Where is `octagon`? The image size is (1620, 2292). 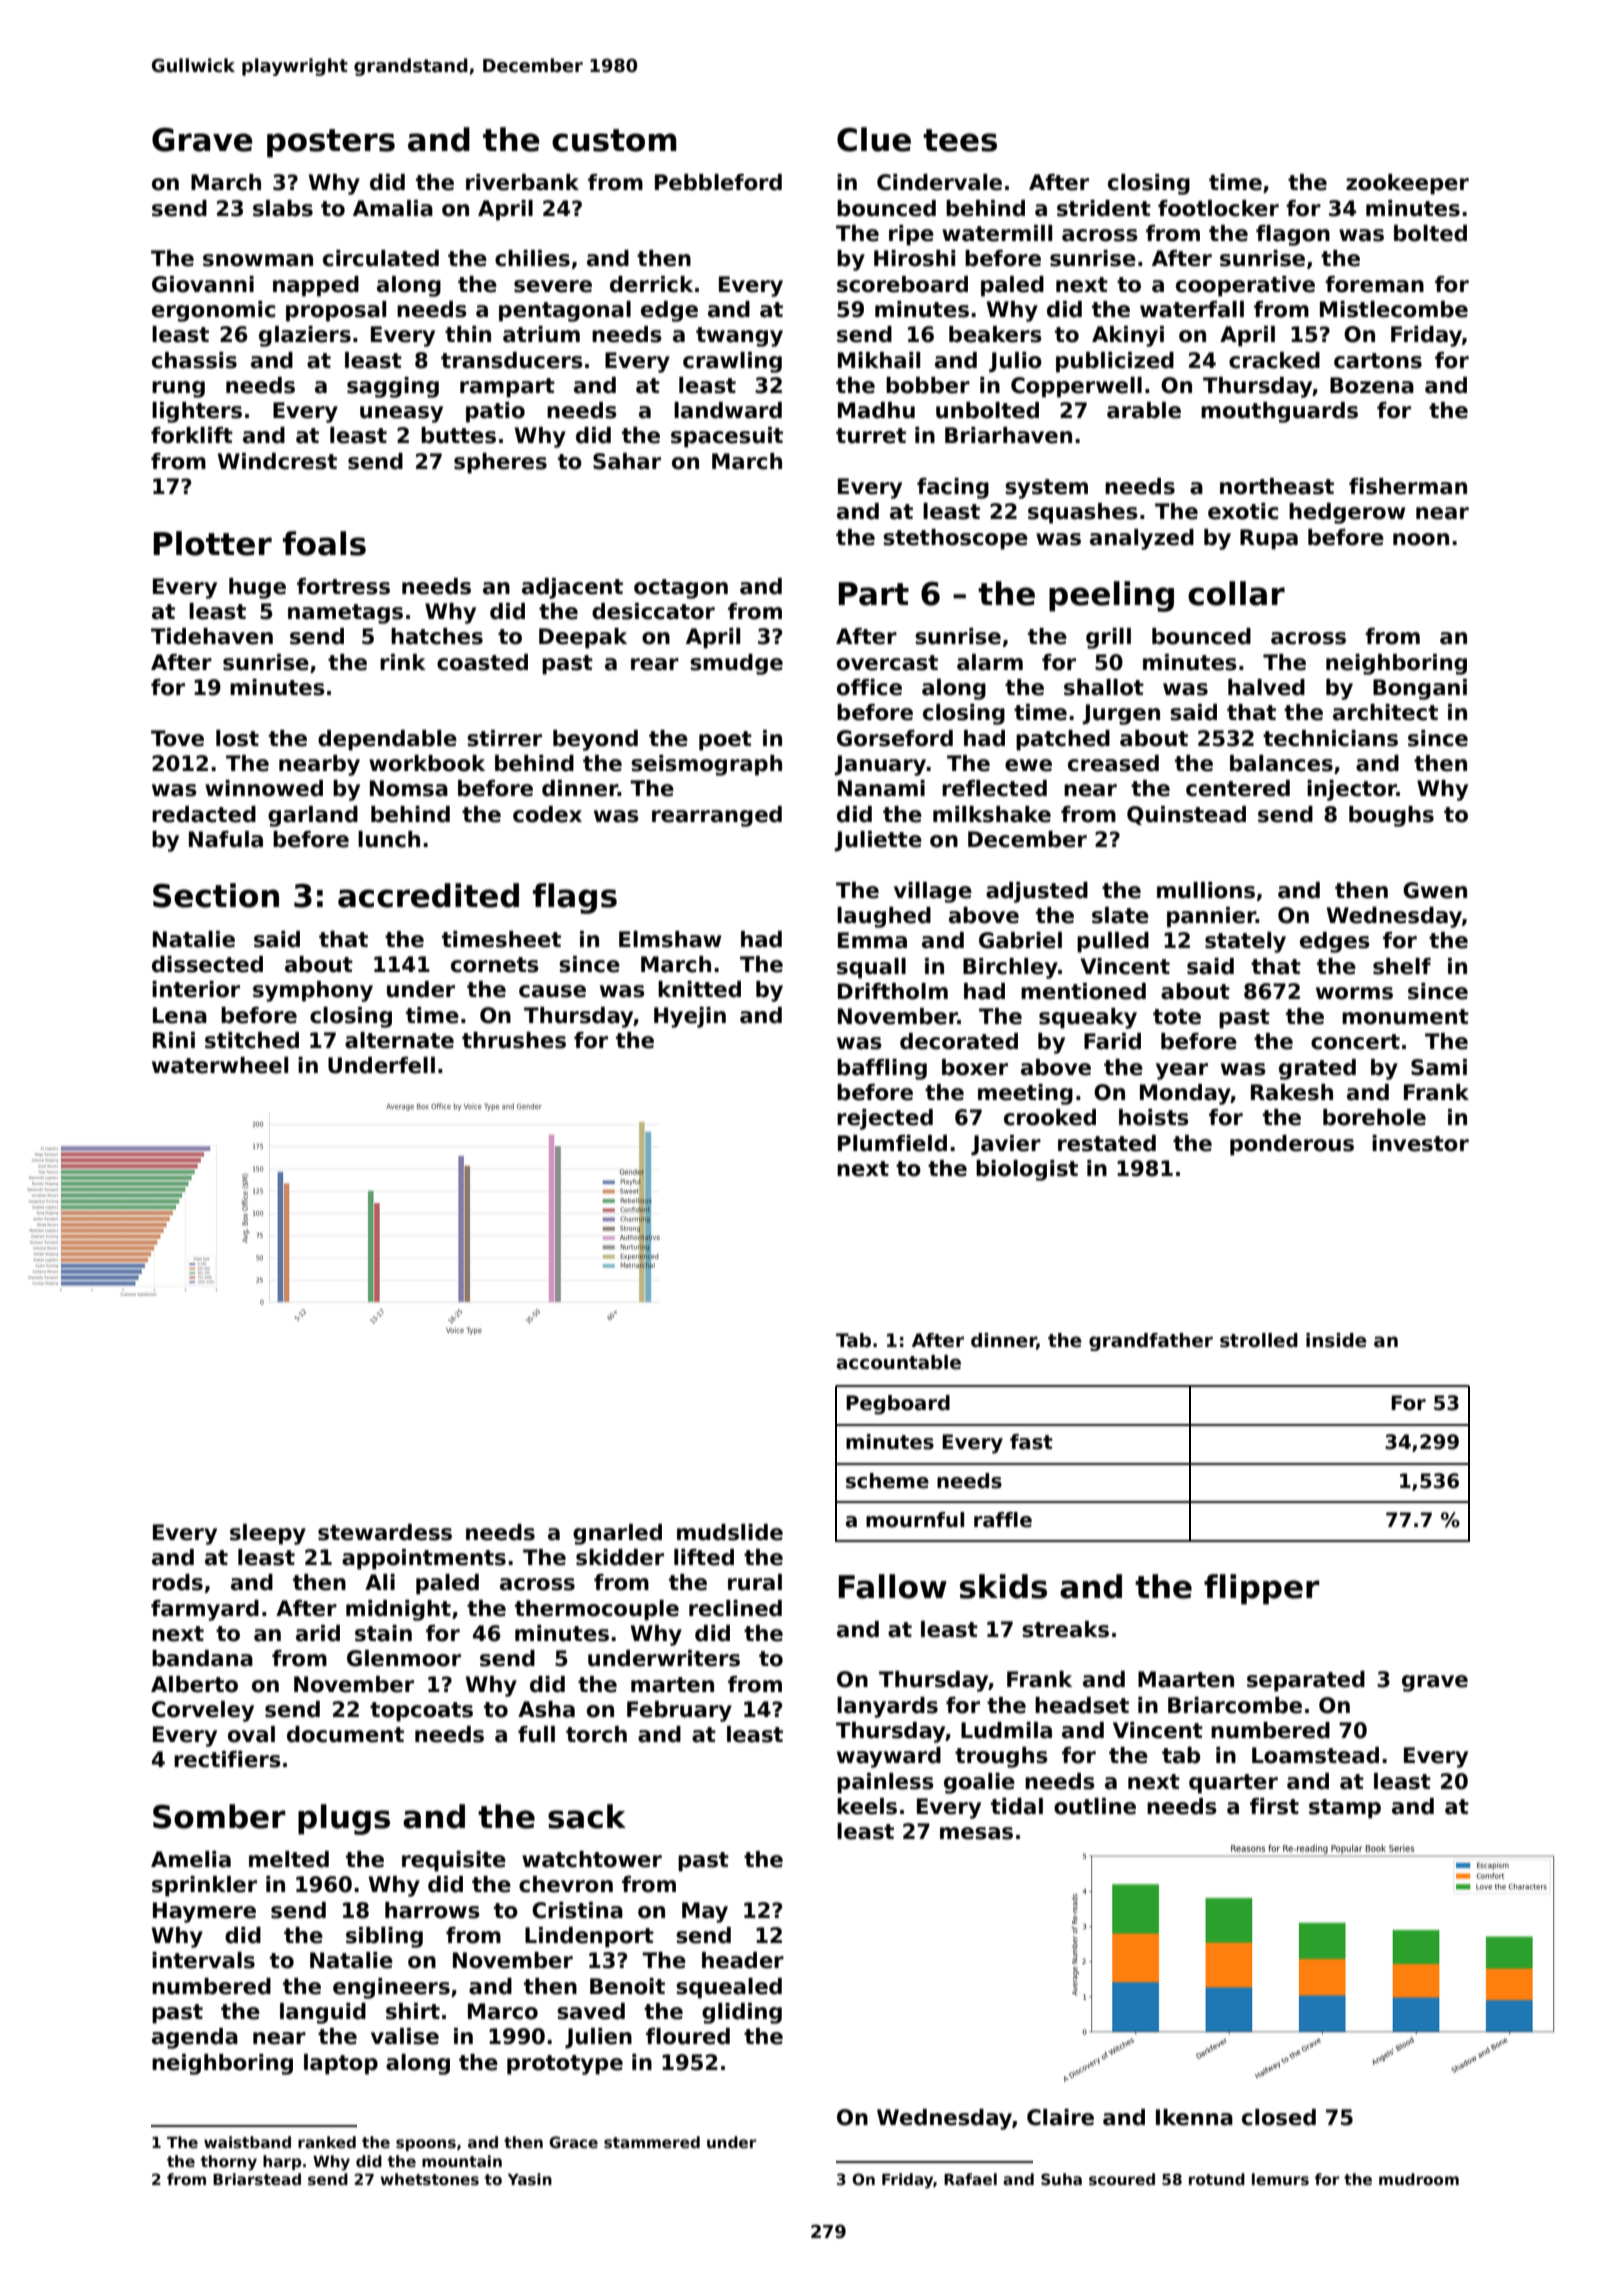
octagon is located at coordinates (681, 589).
